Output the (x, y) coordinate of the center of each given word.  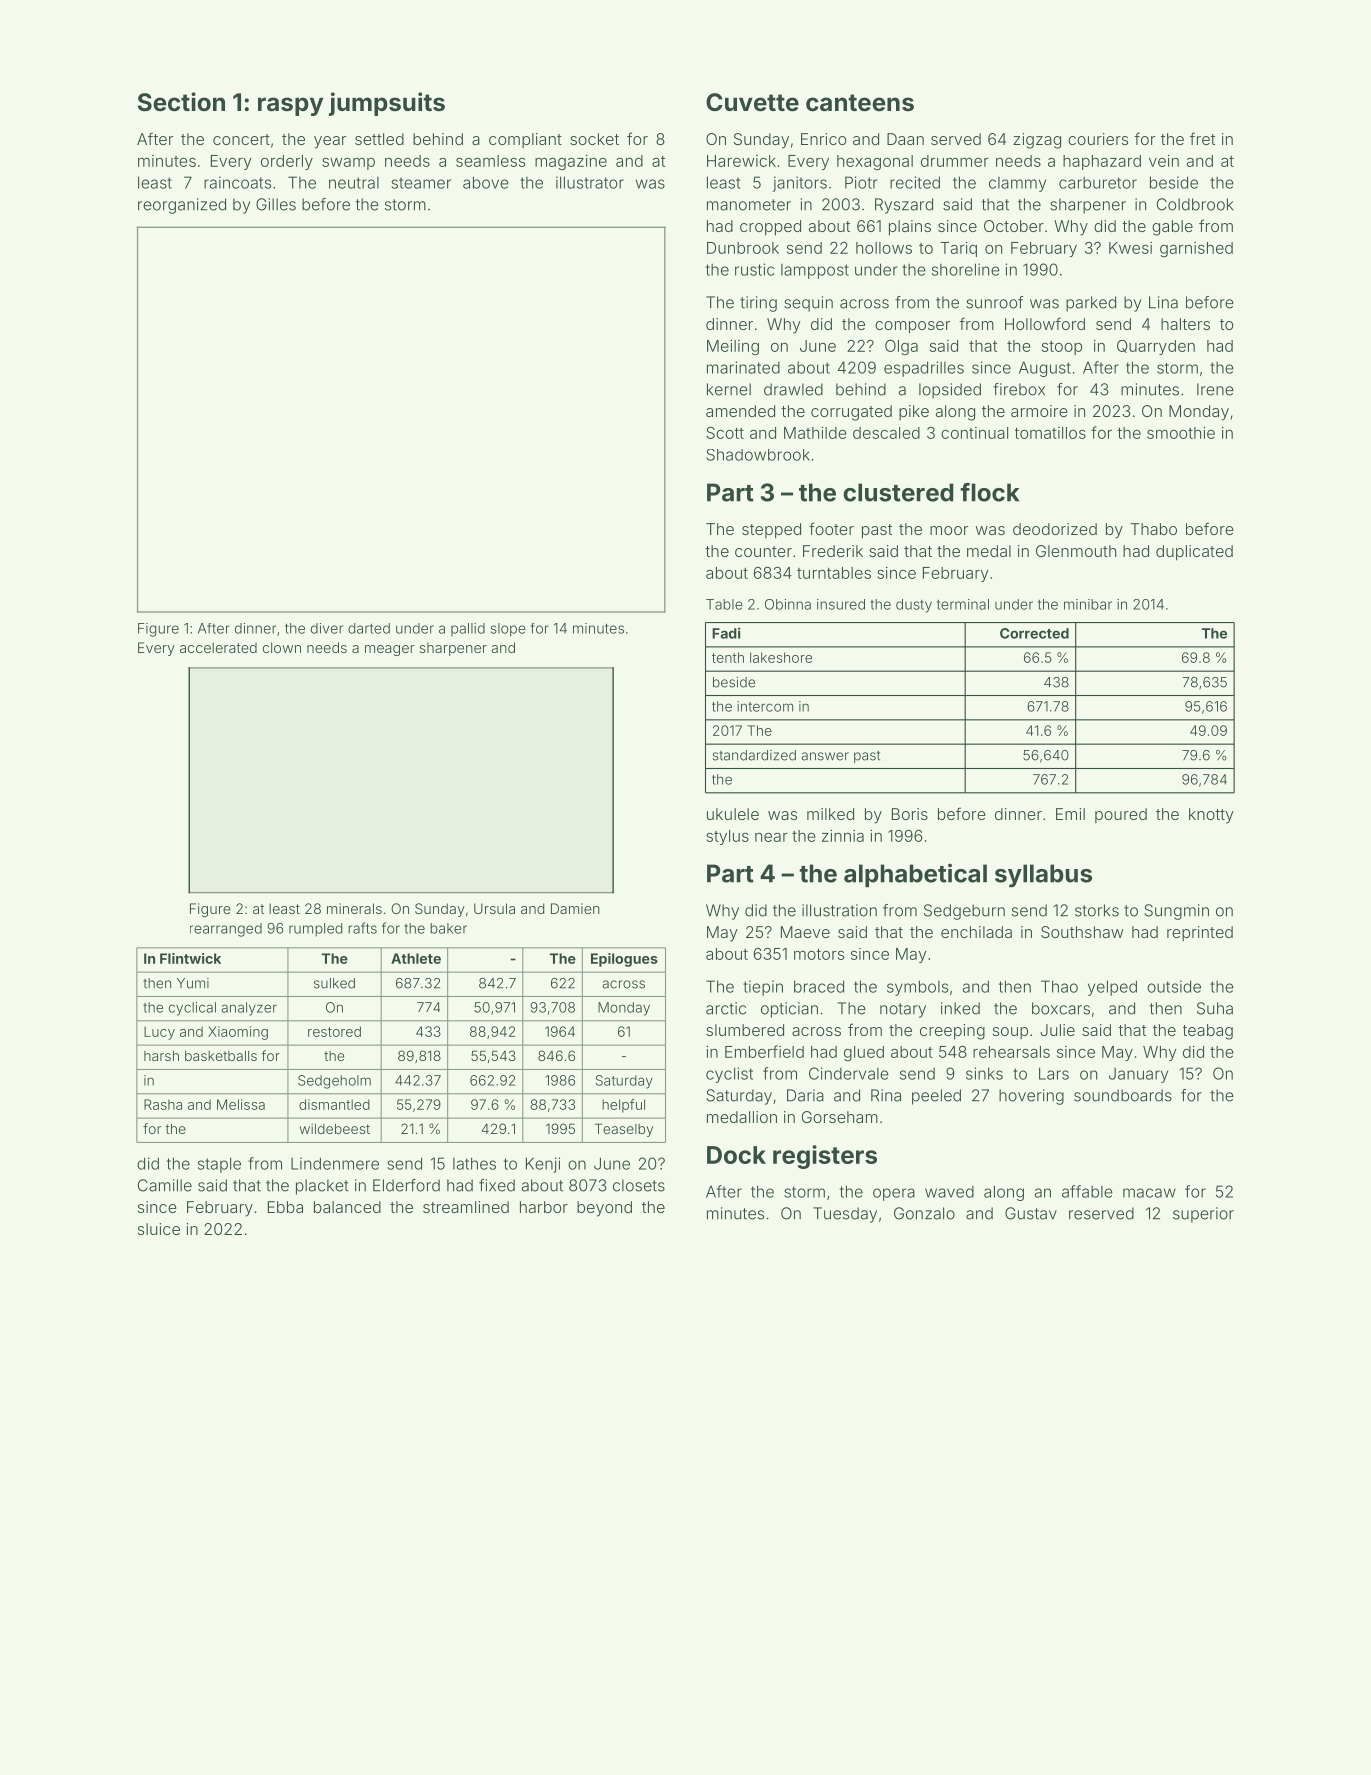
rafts (362, 928)
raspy (290, 106)
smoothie (1181, 433)
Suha (1215, 1008)
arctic (726, 1008)
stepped (771, 531)
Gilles (276, 204)
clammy (1017, 184)
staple (219, 1165)
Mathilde (815, 433)
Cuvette (752, 102)
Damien (575, 908)
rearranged (226, 930)
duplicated (1194, 553)
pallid (468, 629)
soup (1010, 1033)
